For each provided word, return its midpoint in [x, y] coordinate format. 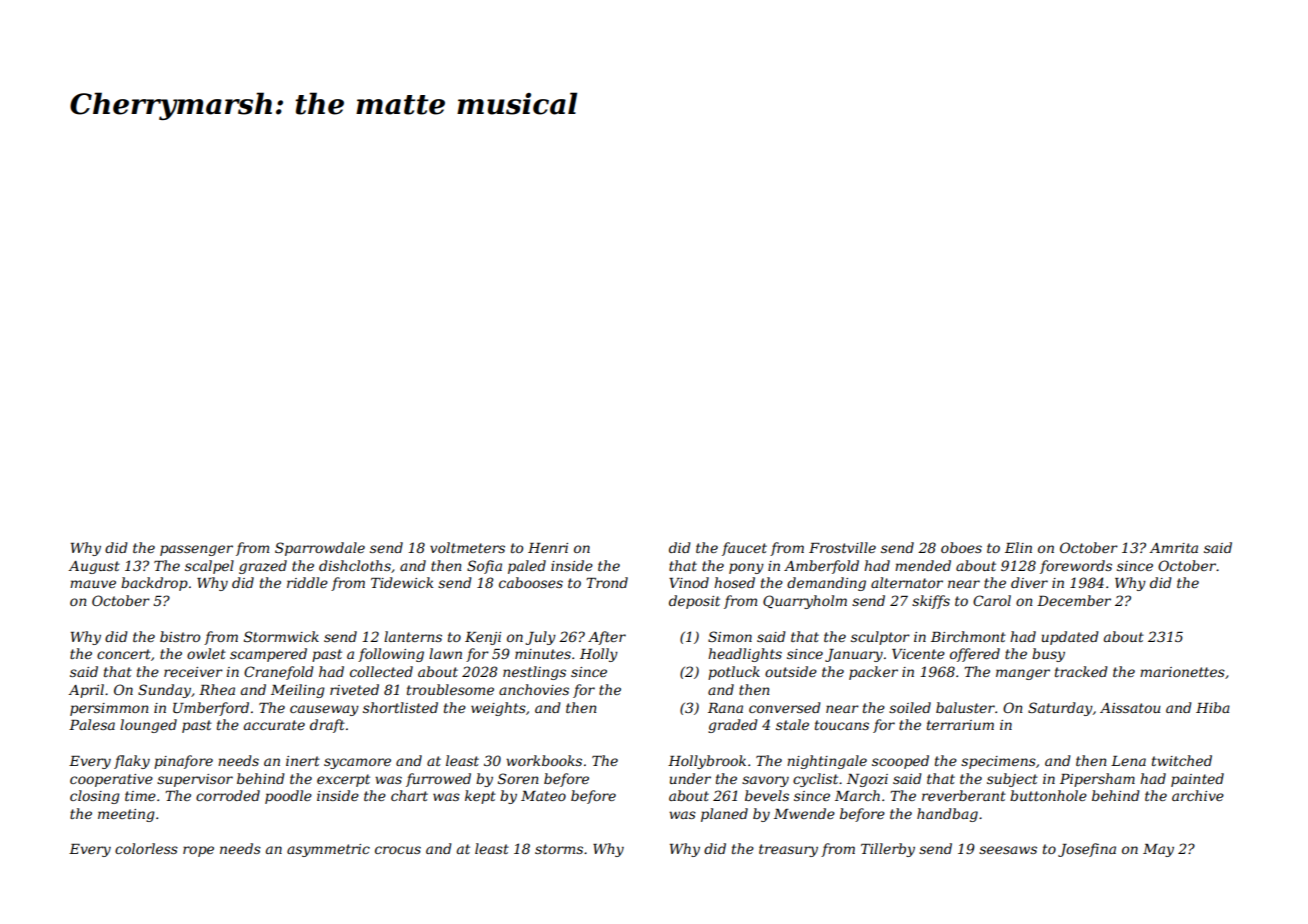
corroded [228, 795]
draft [327, 726]
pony [746, 568]
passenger [196, 550]
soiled [910, 707]
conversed [785, 707]
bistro [180, 636]
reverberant [964, 795]
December [1074, 600]
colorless [146, 848]
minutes [543, 654]
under [690, 778]
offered [975, 655]
